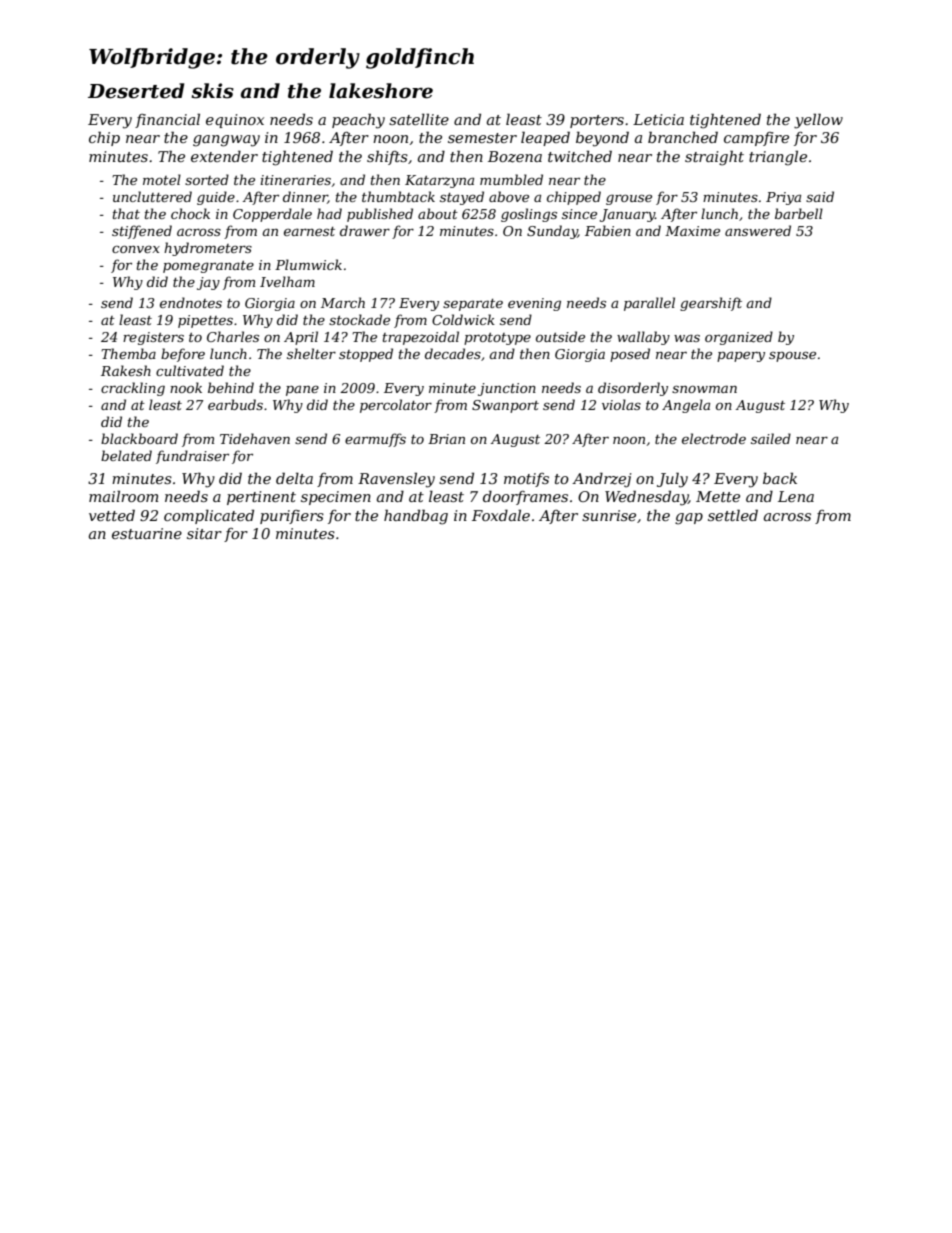  I want to click on violas, so click(621, 404).
